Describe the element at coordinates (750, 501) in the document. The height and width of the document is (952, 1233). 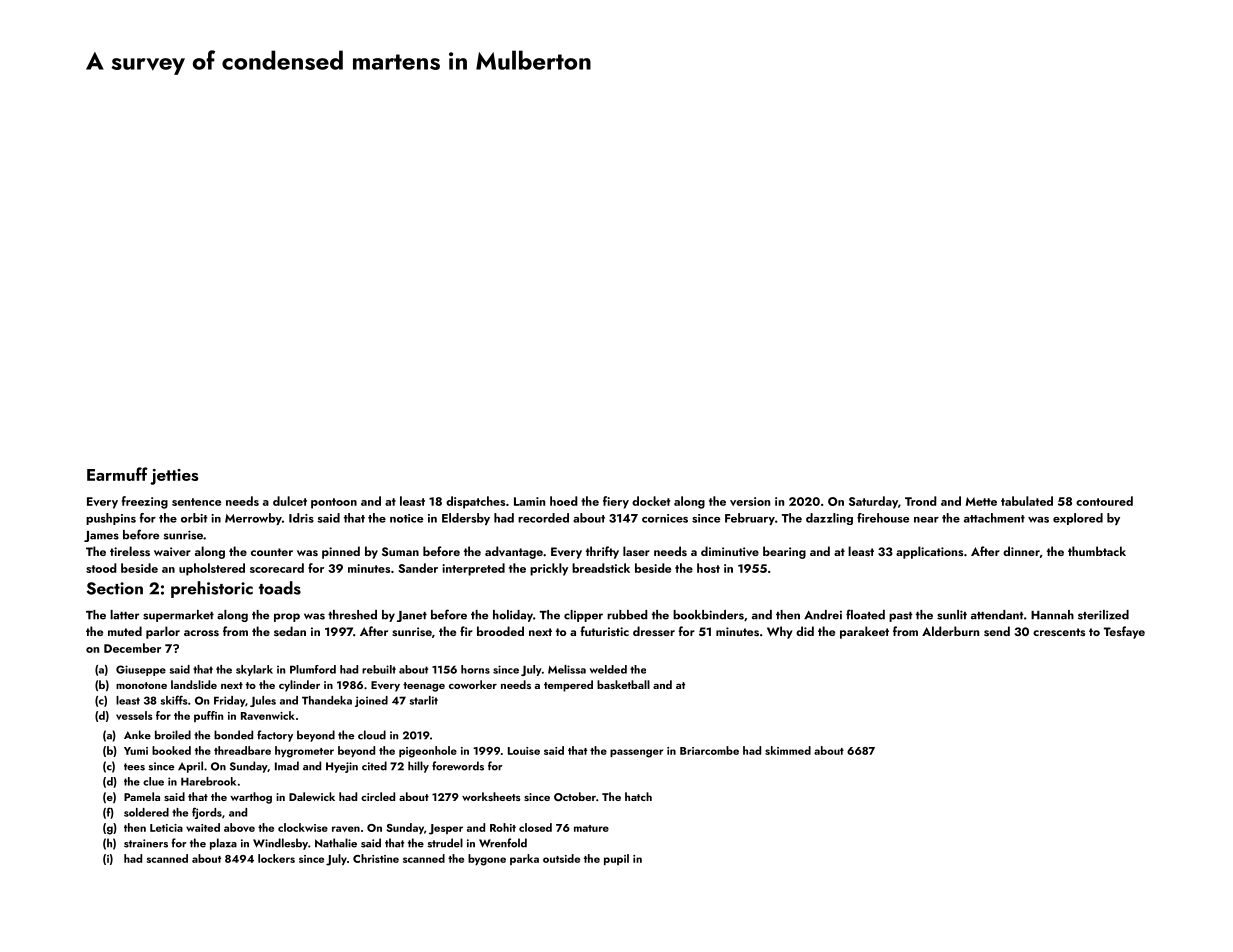
I see `version` at that location.
